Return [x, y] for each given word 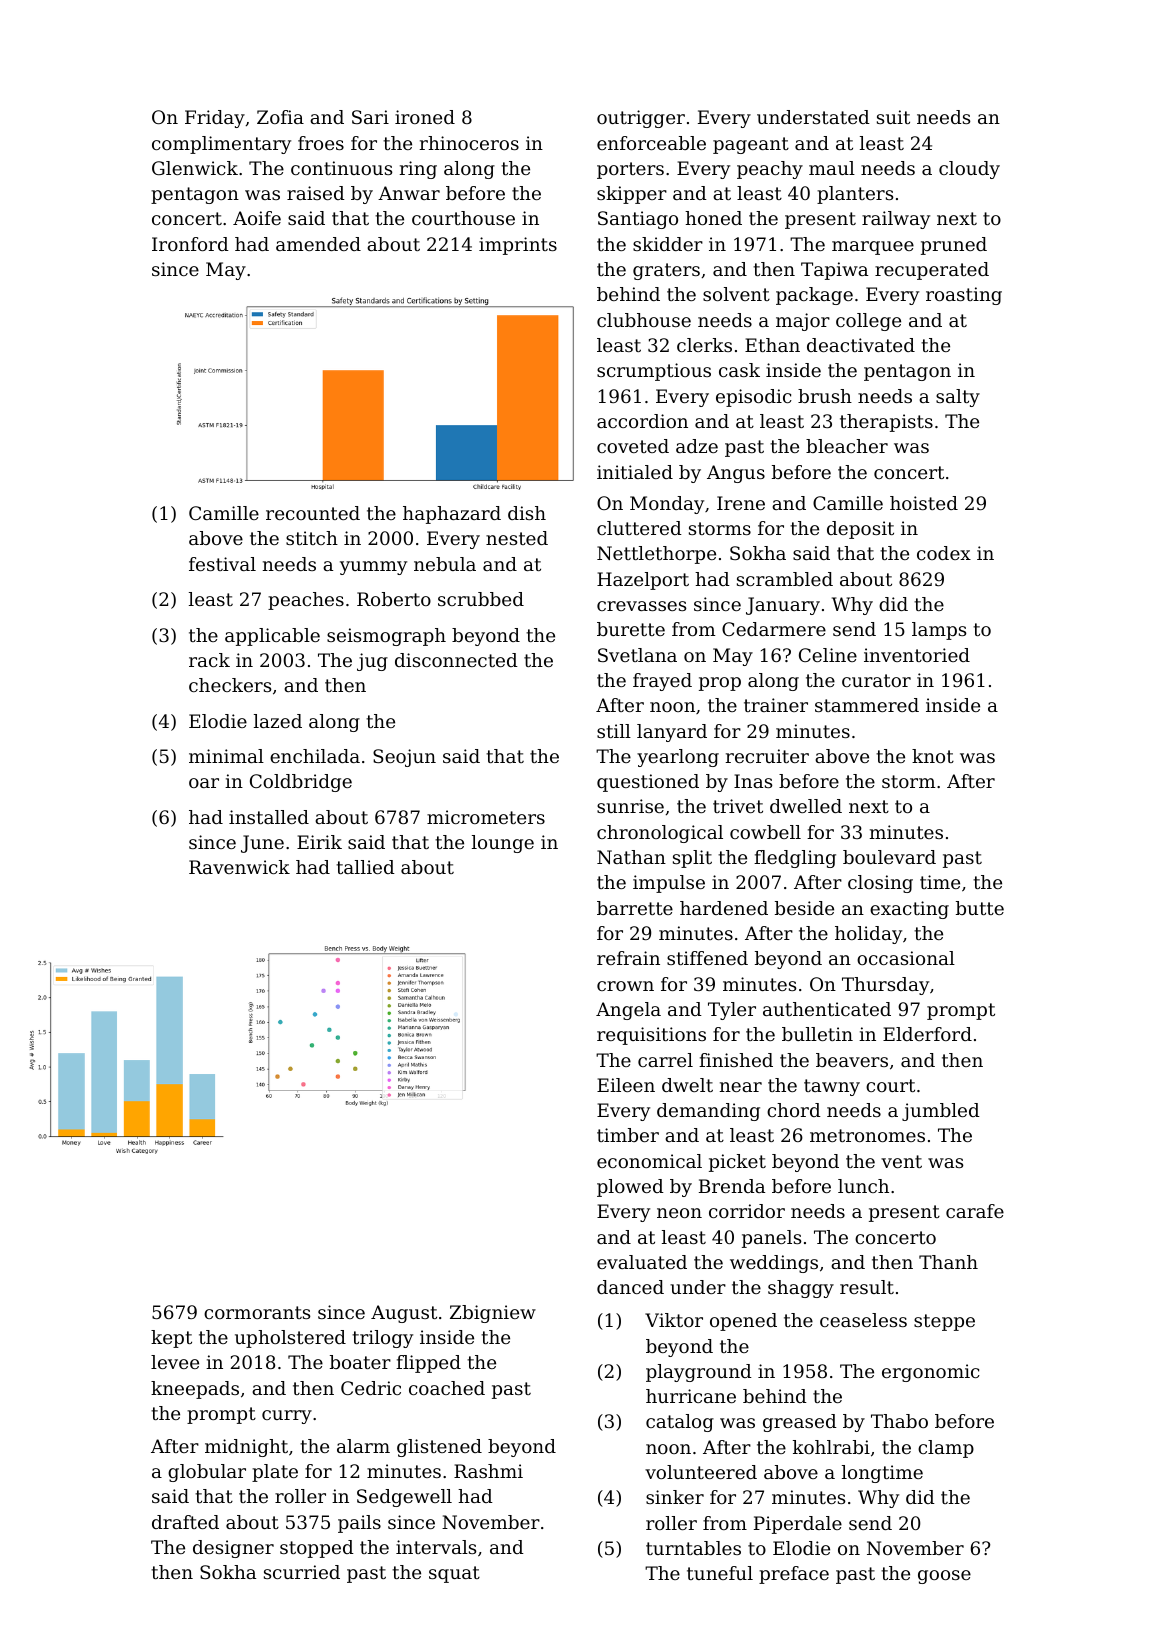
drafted [185, 1522]
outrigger [641, 119]
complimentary [221, 145]
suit [893, 117]
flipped [428, 1364]
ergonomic [931, 1373]
